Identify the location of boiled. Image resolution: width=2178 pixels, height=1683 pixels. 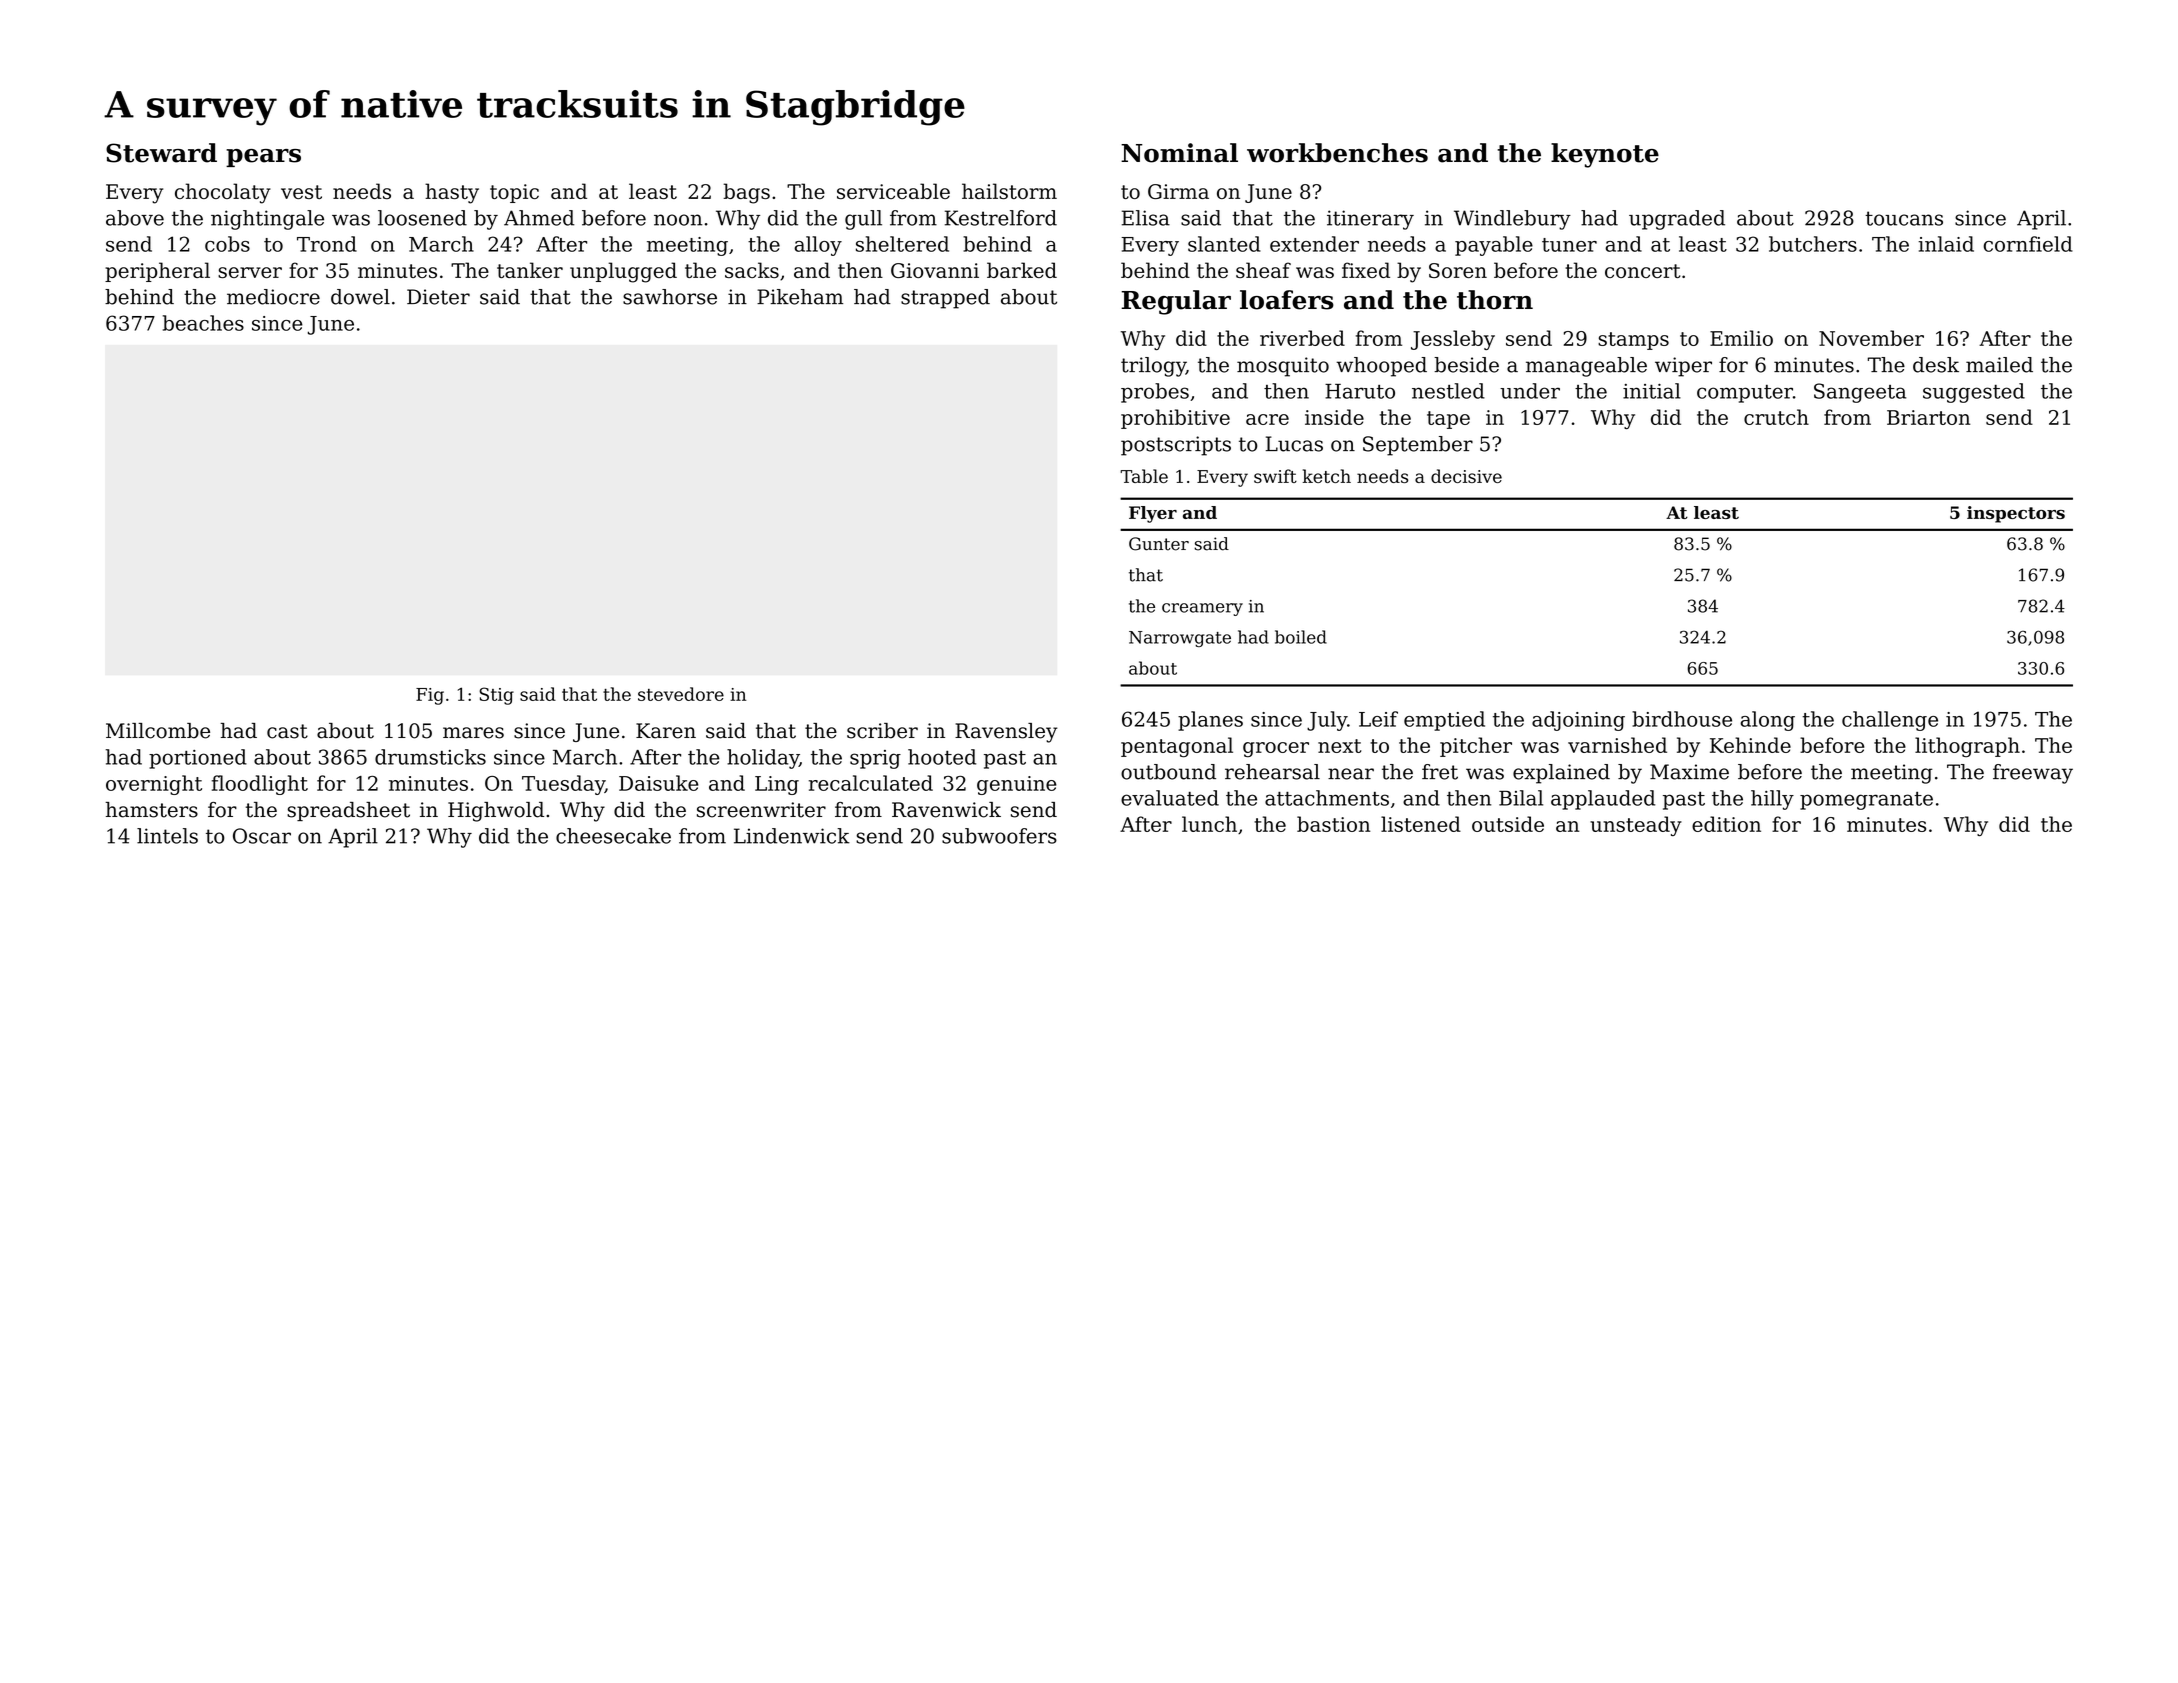
(1301, 637).
